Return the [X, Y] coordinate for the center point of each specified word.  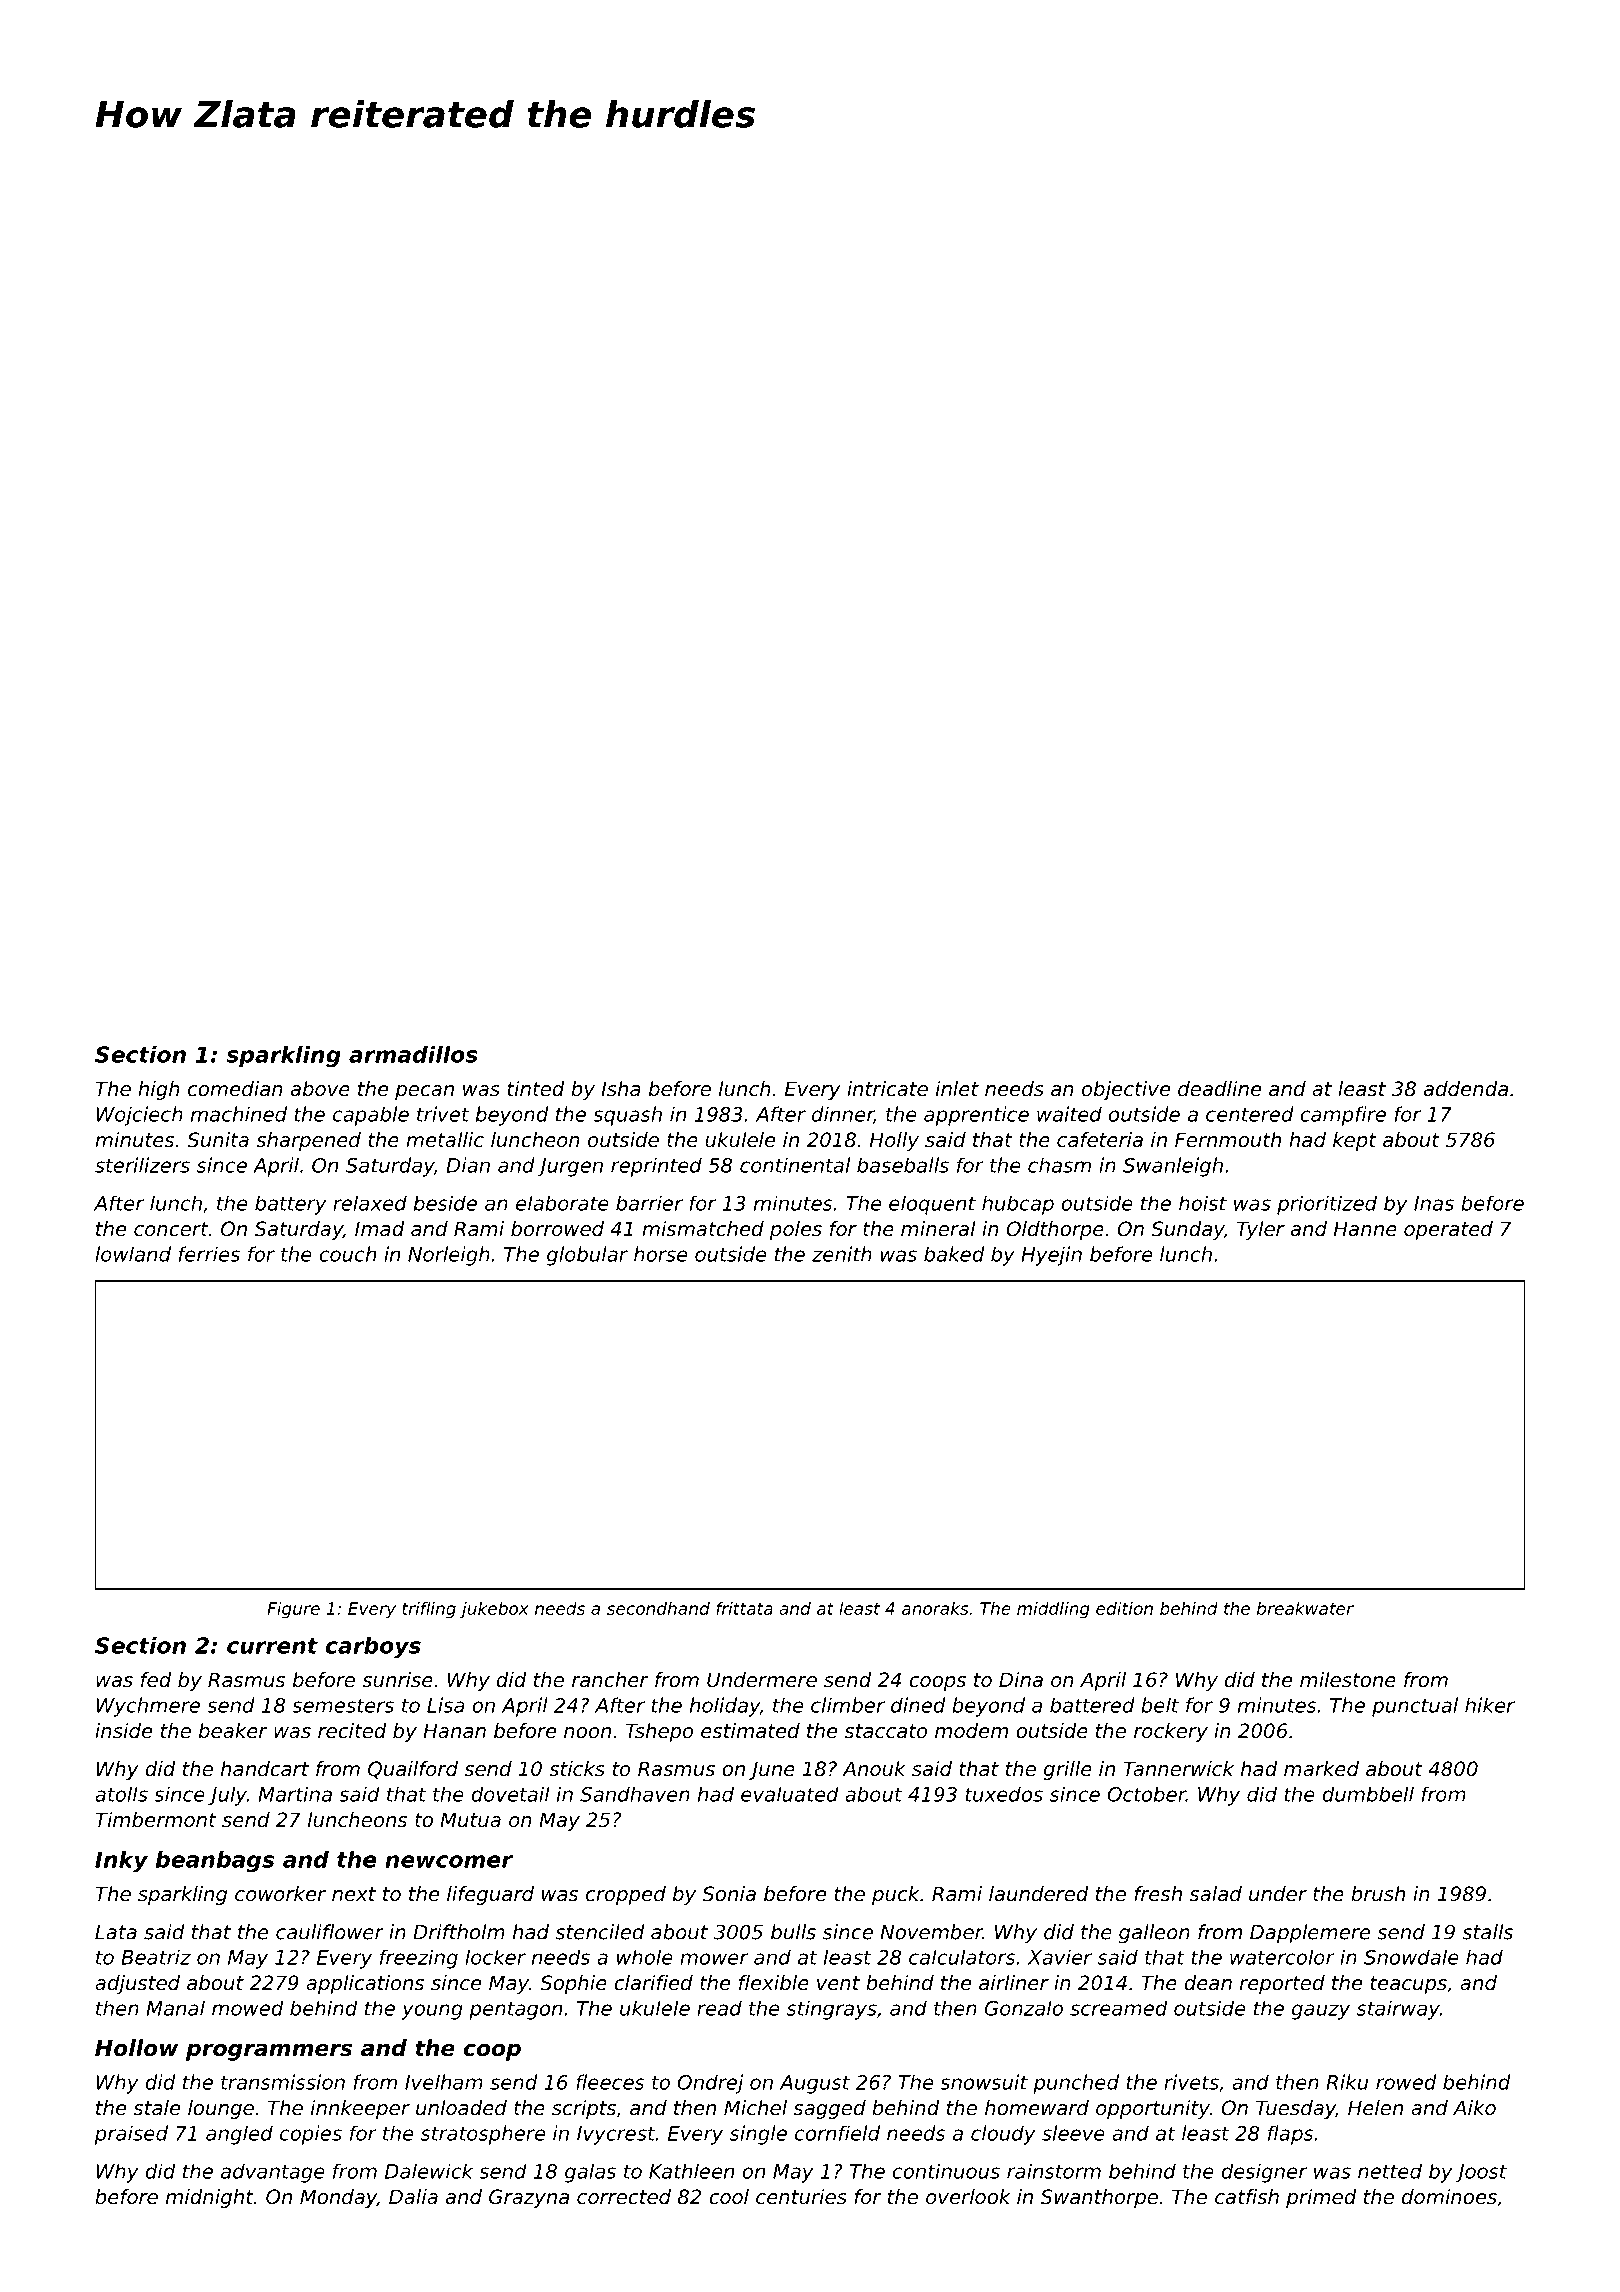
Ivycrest [616, 2135]
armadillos [413, 1054]
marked [1321, 1769]
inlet [957, 1089]
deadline [1219, 1089]
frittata [744, 1608]
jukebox [494, 1610]
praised [131, 2135]
